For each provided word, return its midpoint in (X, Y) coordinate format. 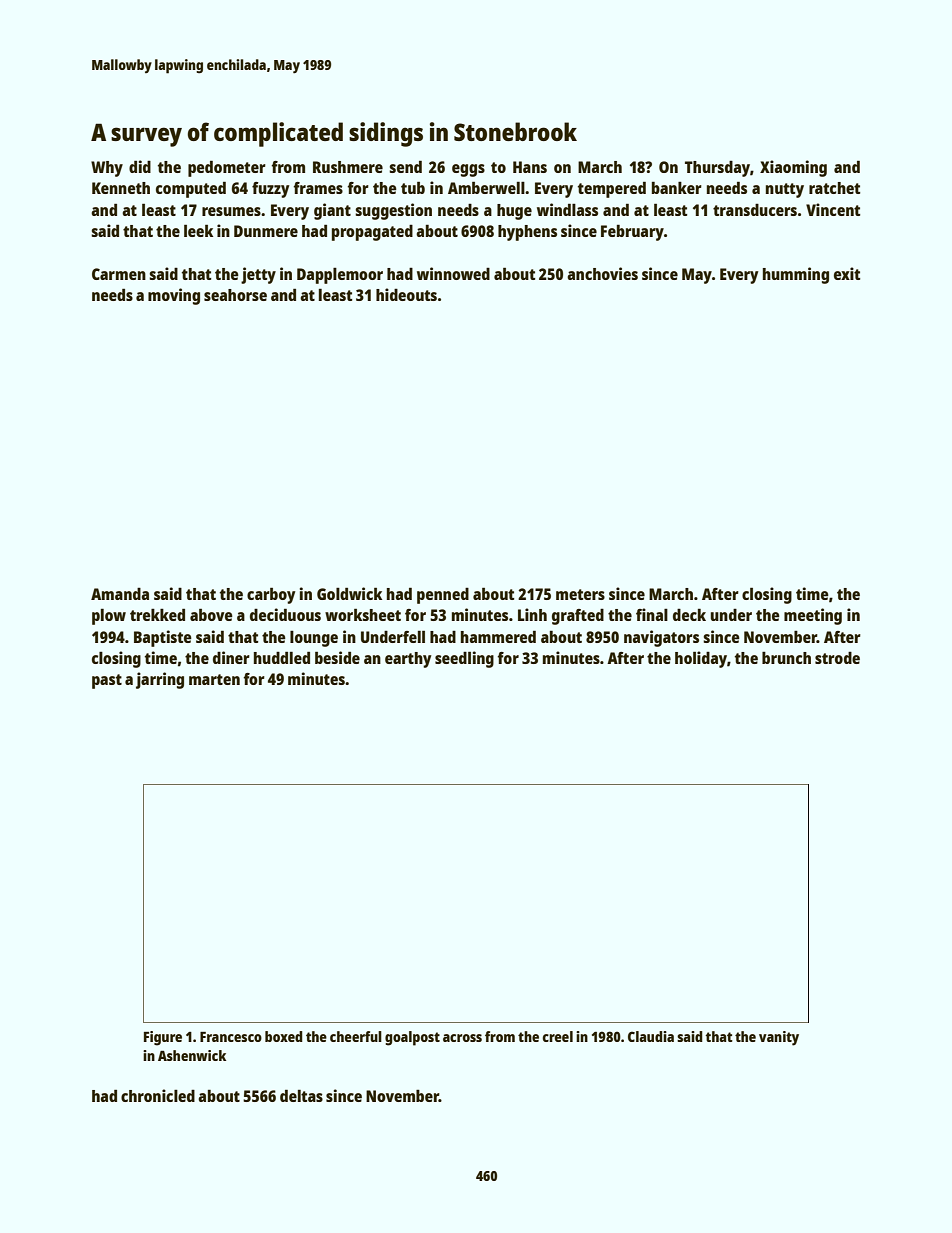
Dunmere (266, 231)
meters (580, 594)
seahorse (235, 295)
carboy (271, 595)
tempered (612, 189)
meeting (813, 616)
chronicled (158, 1095)
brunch (786, 657)
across (462, 1038)
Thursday (717, 168)
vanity (779, 1038)
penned (443, 595)
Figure (163, 1038)
